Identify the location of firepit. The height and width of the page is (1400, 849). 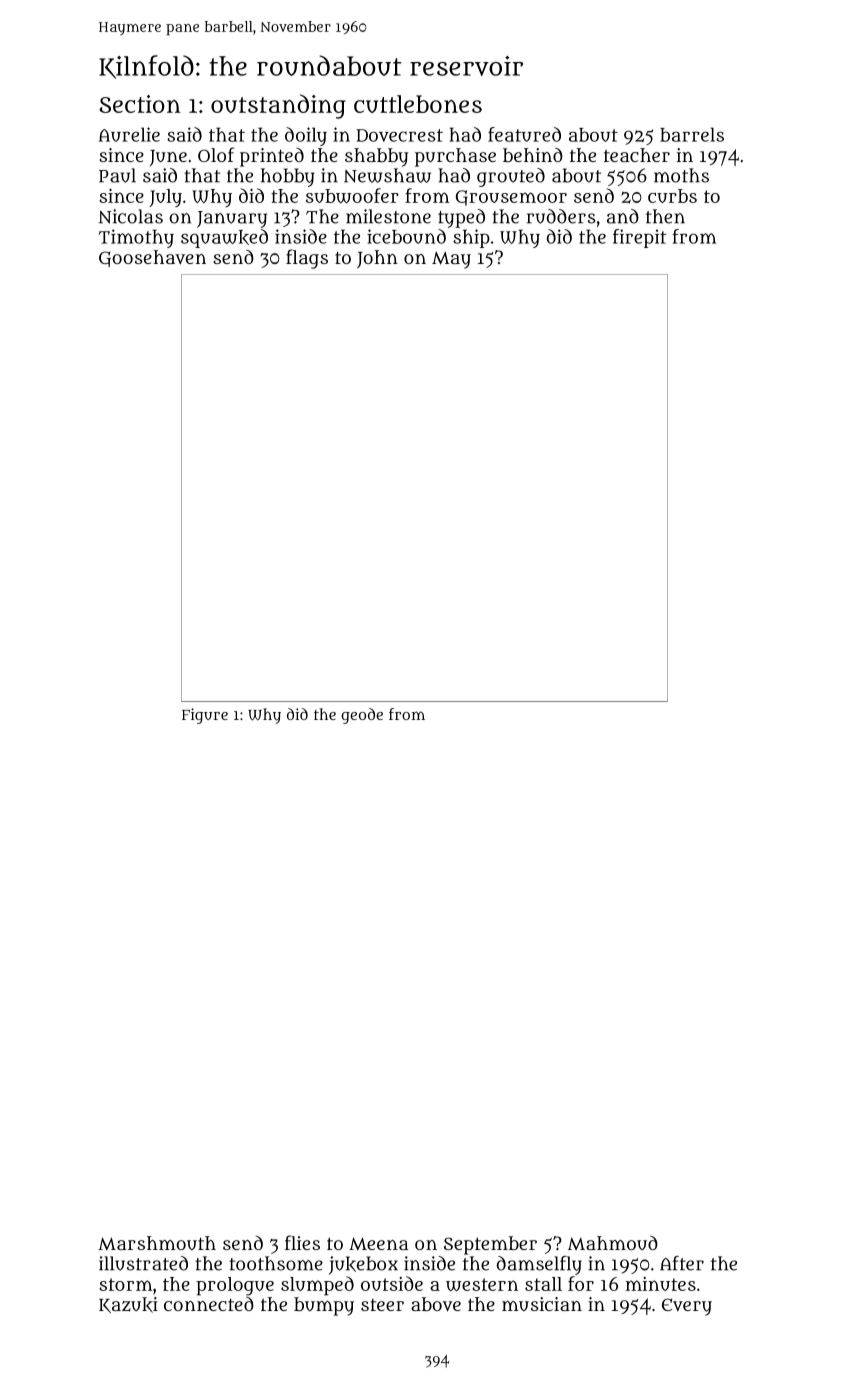
(640, 238).
